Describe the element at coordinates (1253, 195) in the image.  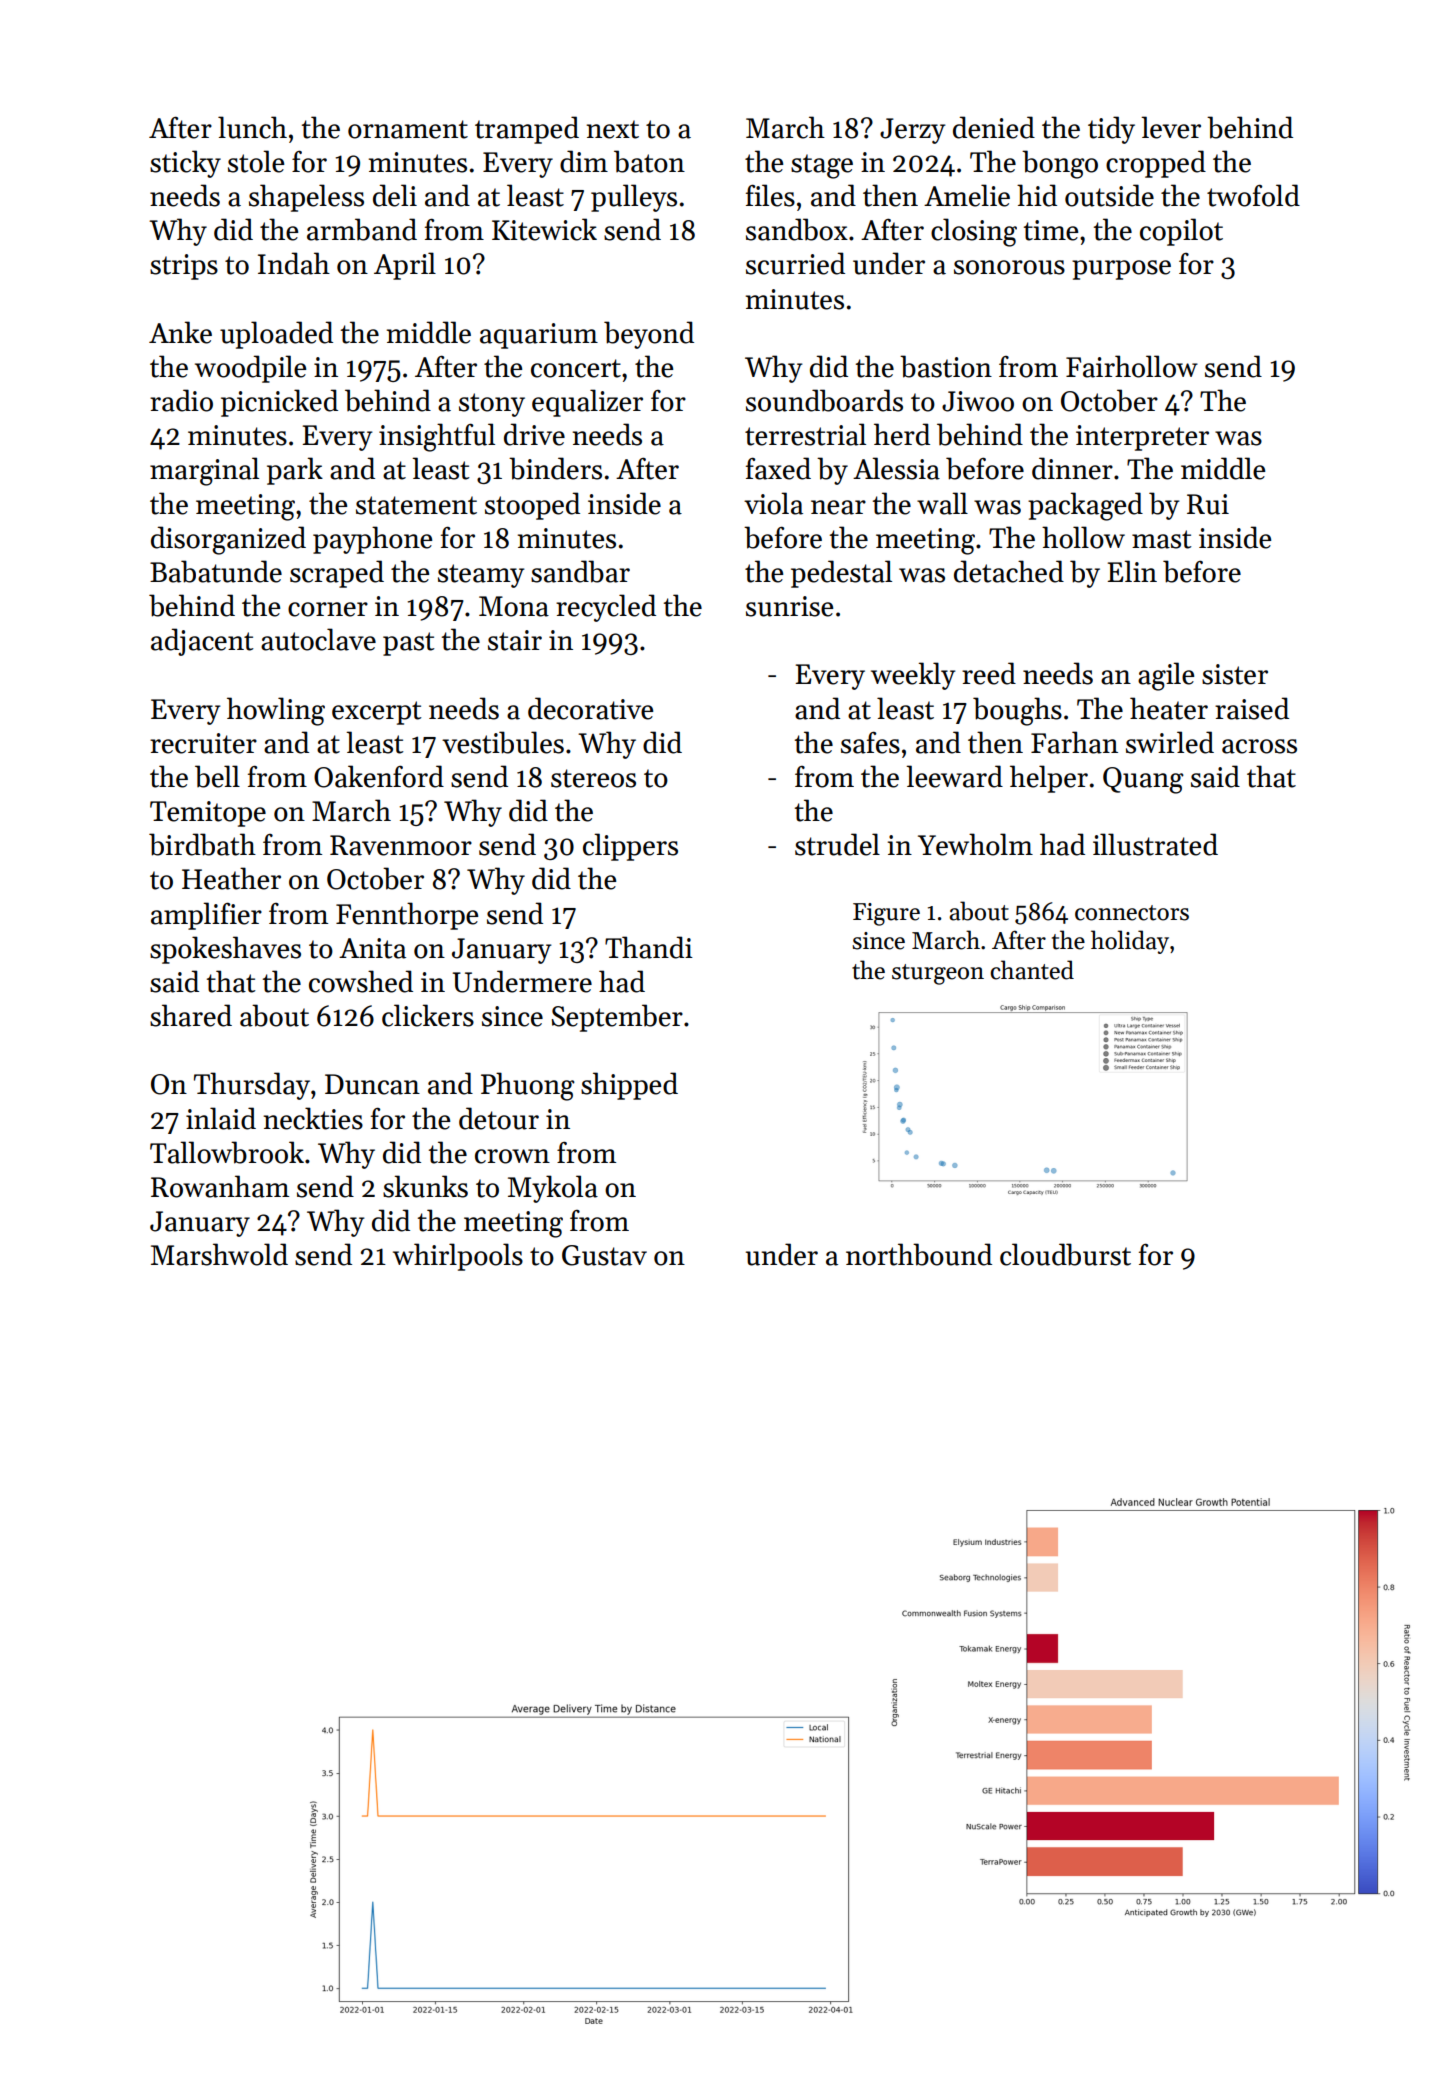
I see `twofold` at that location.
